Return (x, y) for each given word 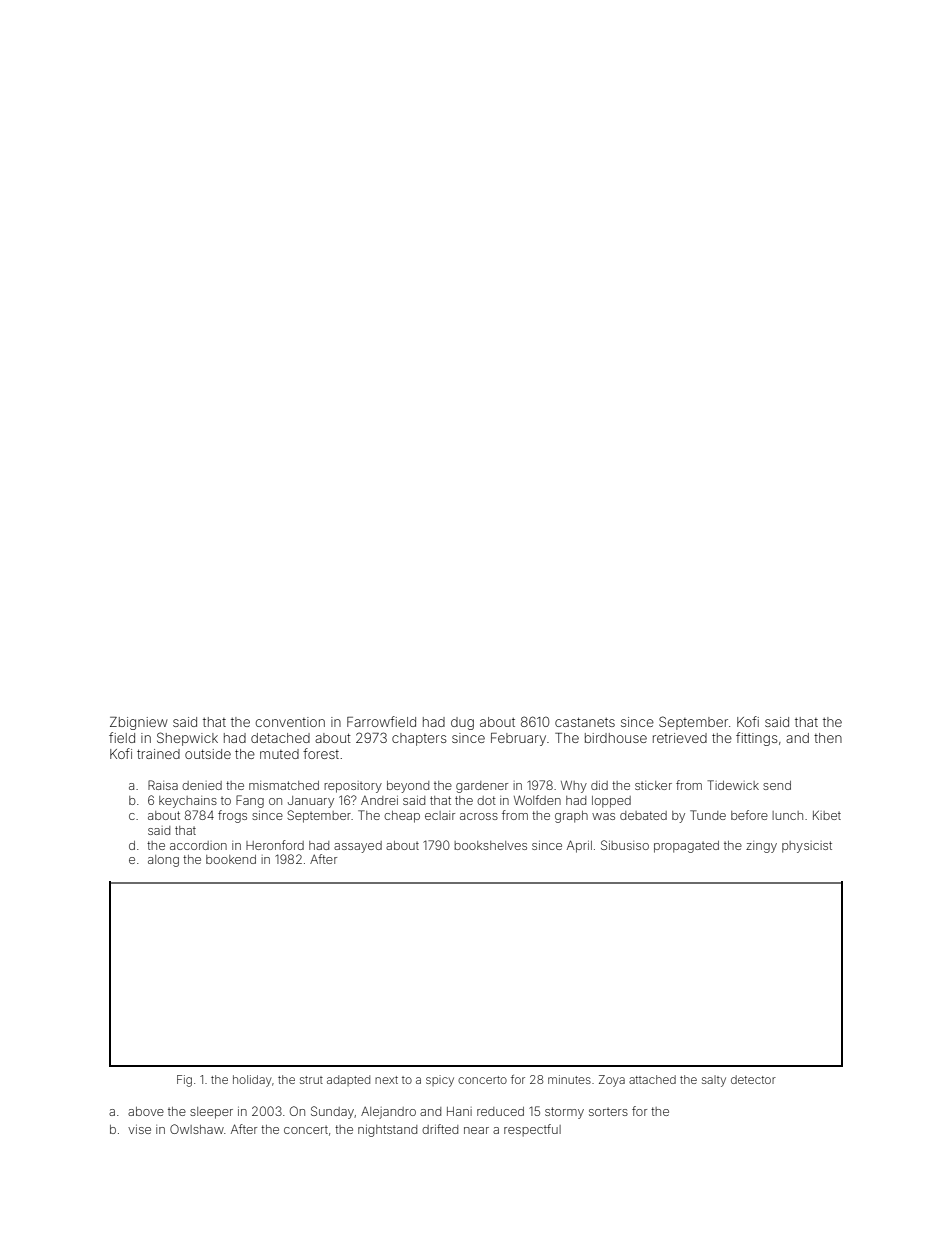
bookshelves (490, 845)
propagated (686, 847)
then (828, 738)
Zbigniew (139, 723)
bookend (231, 859)
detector (753, 1079)
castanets (585, 722)
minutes (569, 1079)
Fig (184, 1081)
